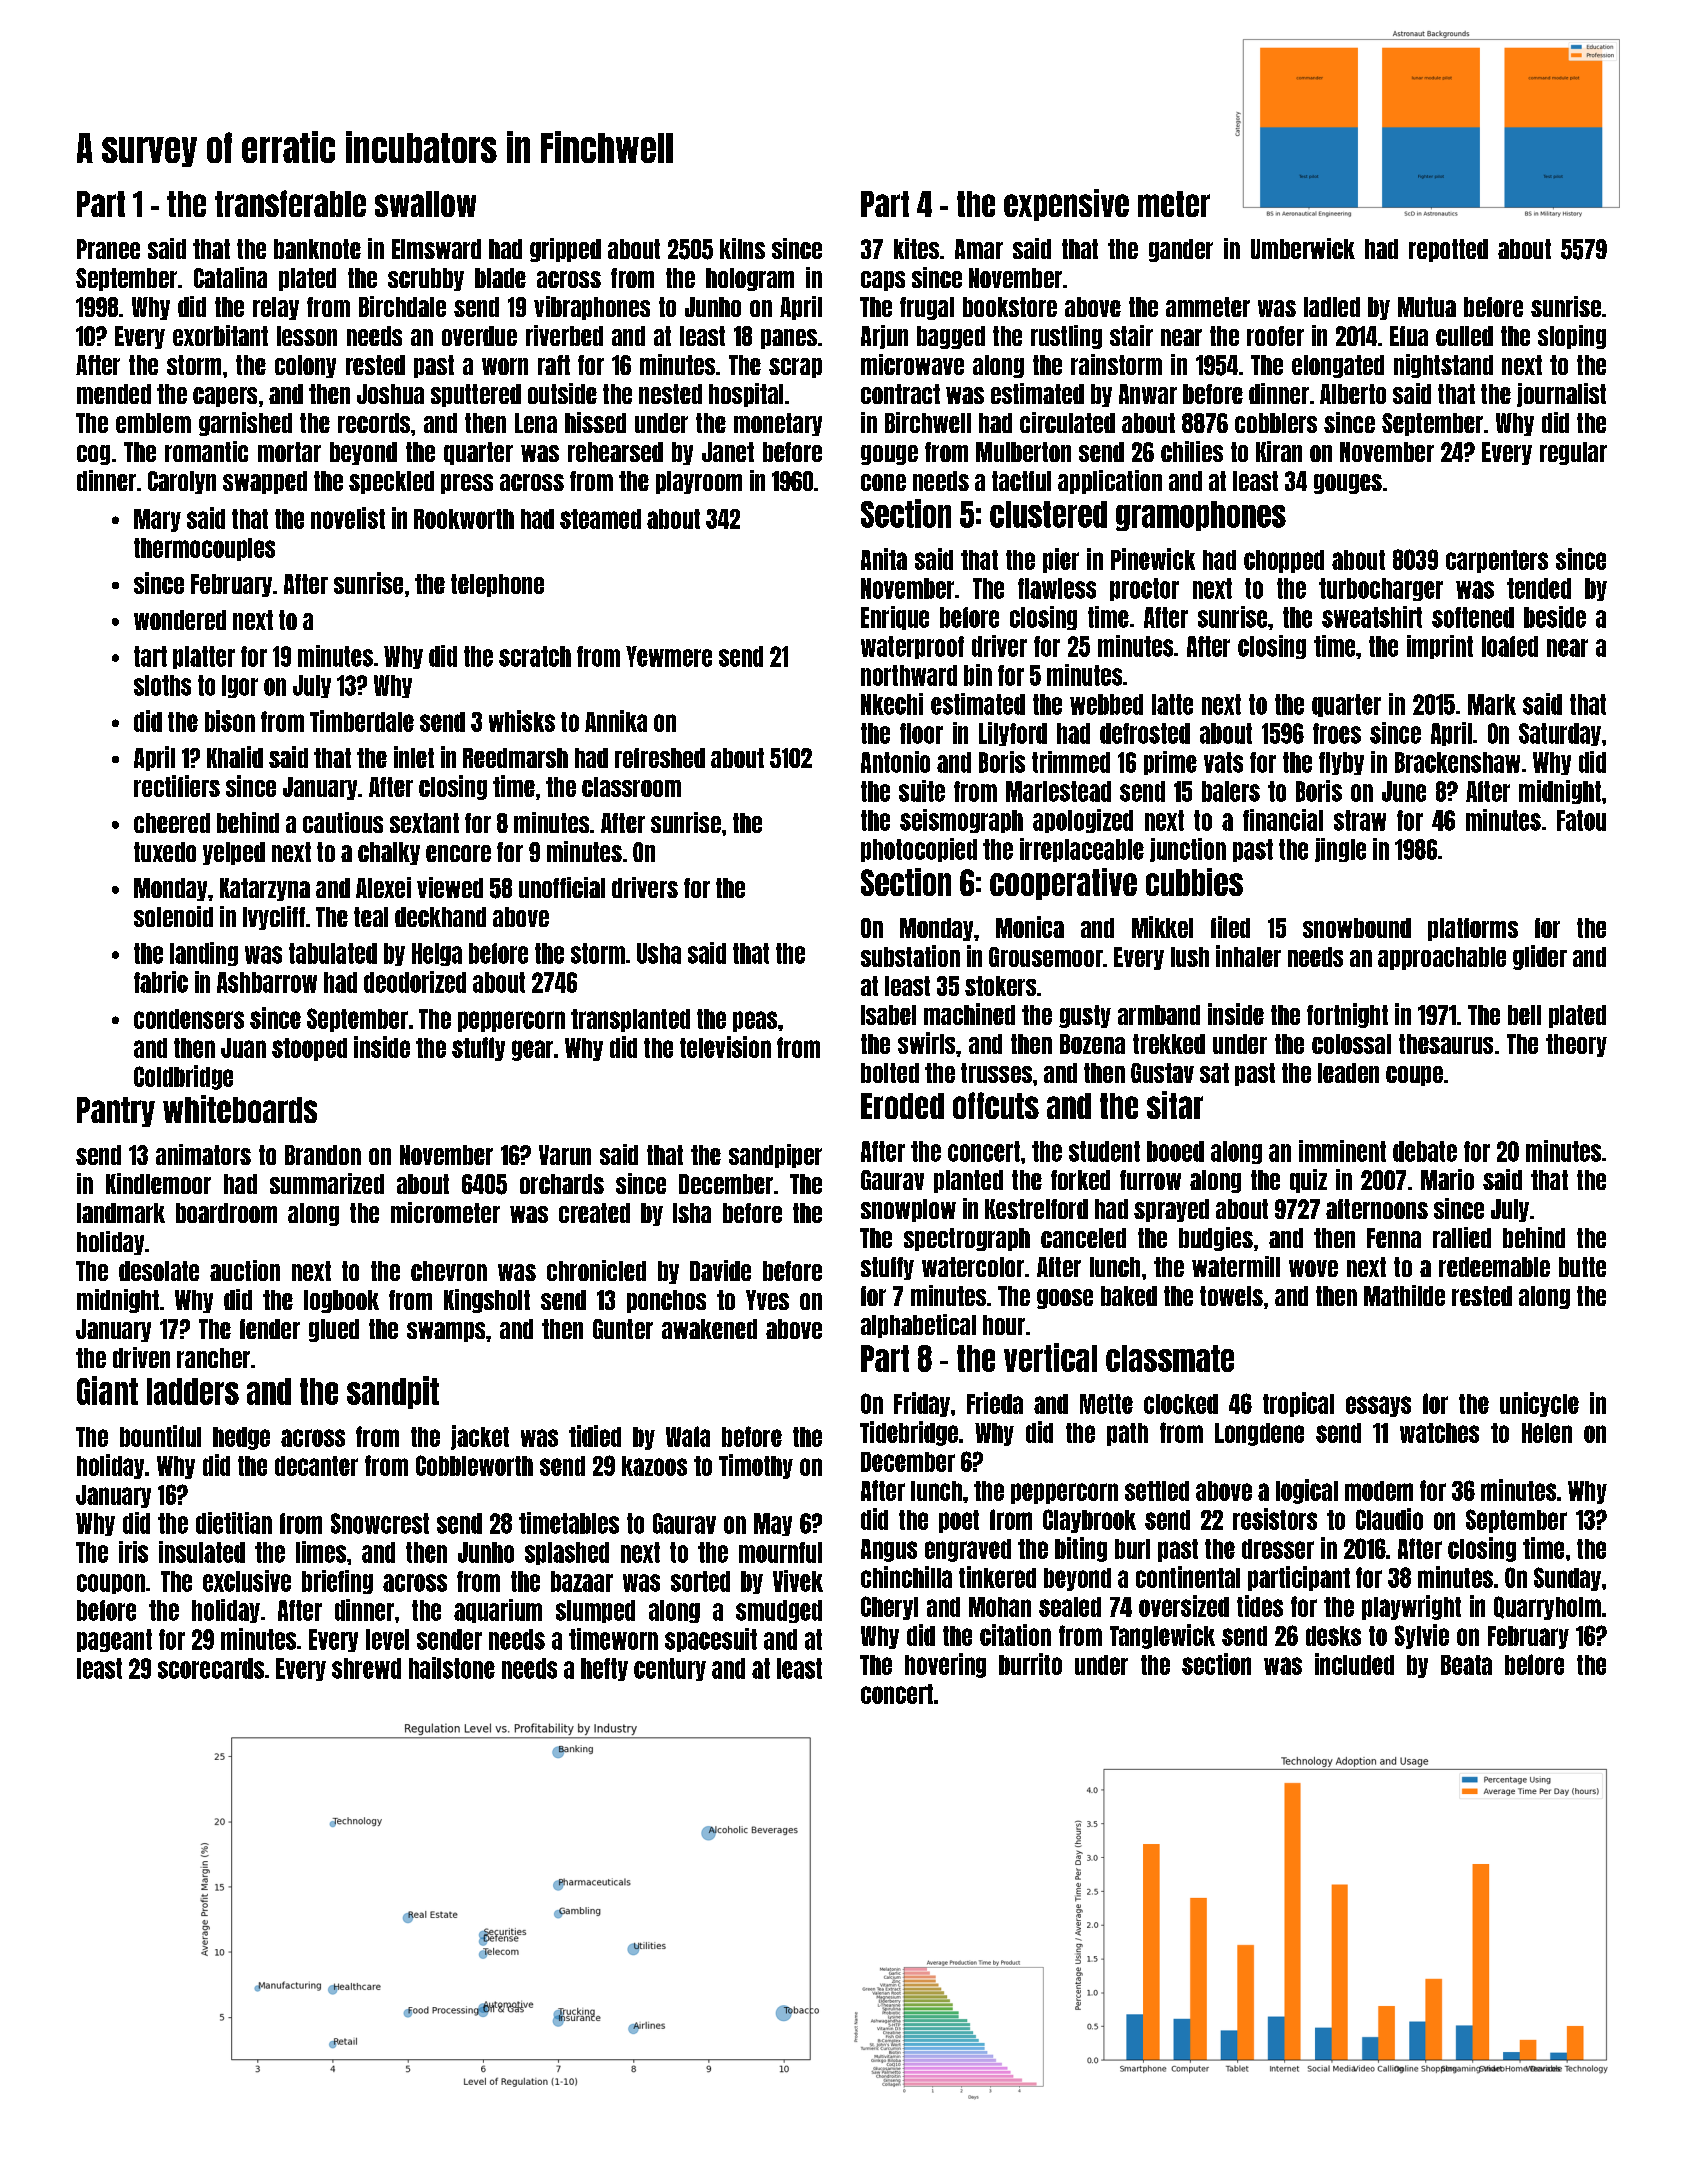  I want to click on theory, so click(1576, 1045).
